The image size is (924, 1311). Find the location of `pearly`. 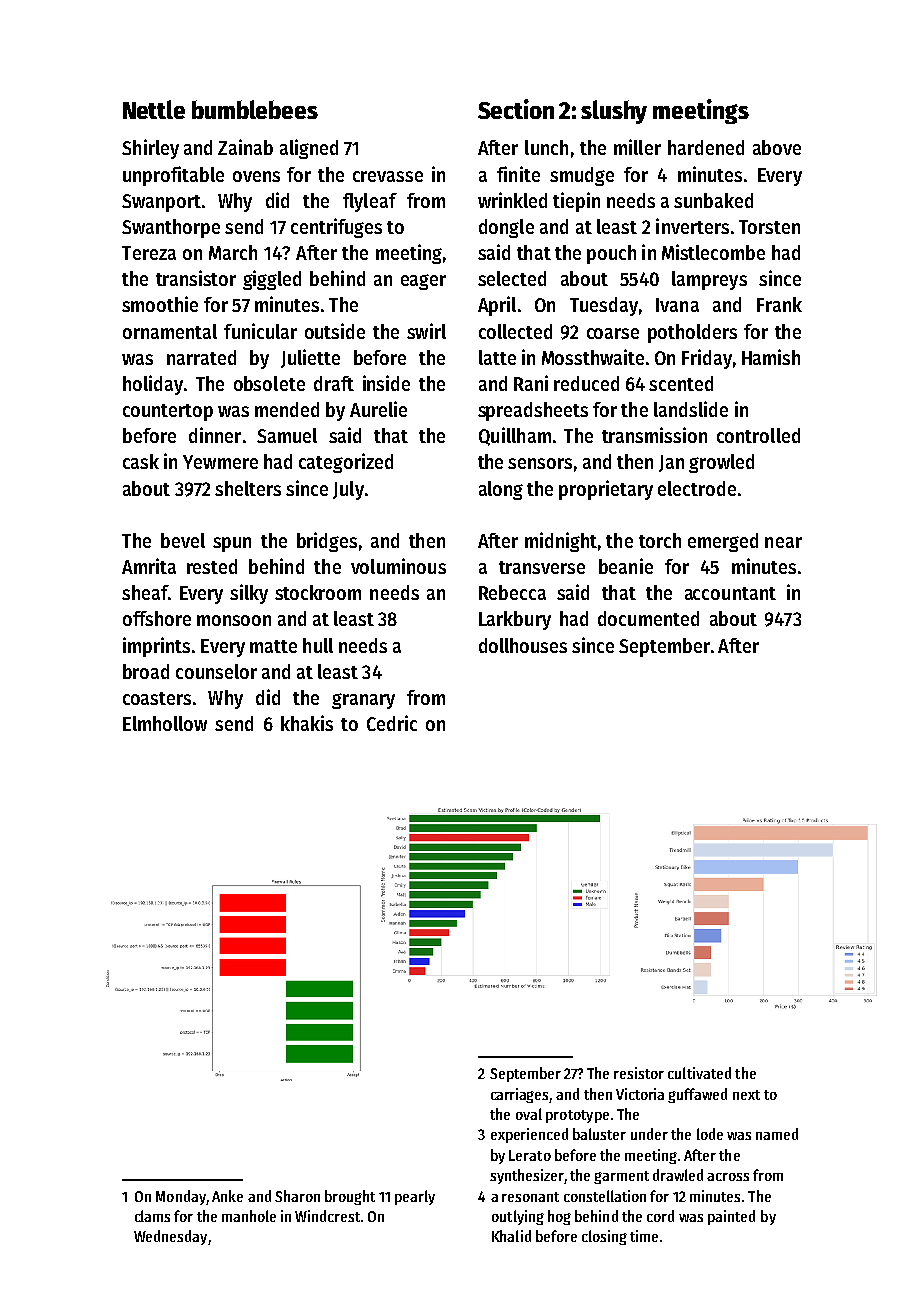

pearly is located at coordinates (415, 1197).
